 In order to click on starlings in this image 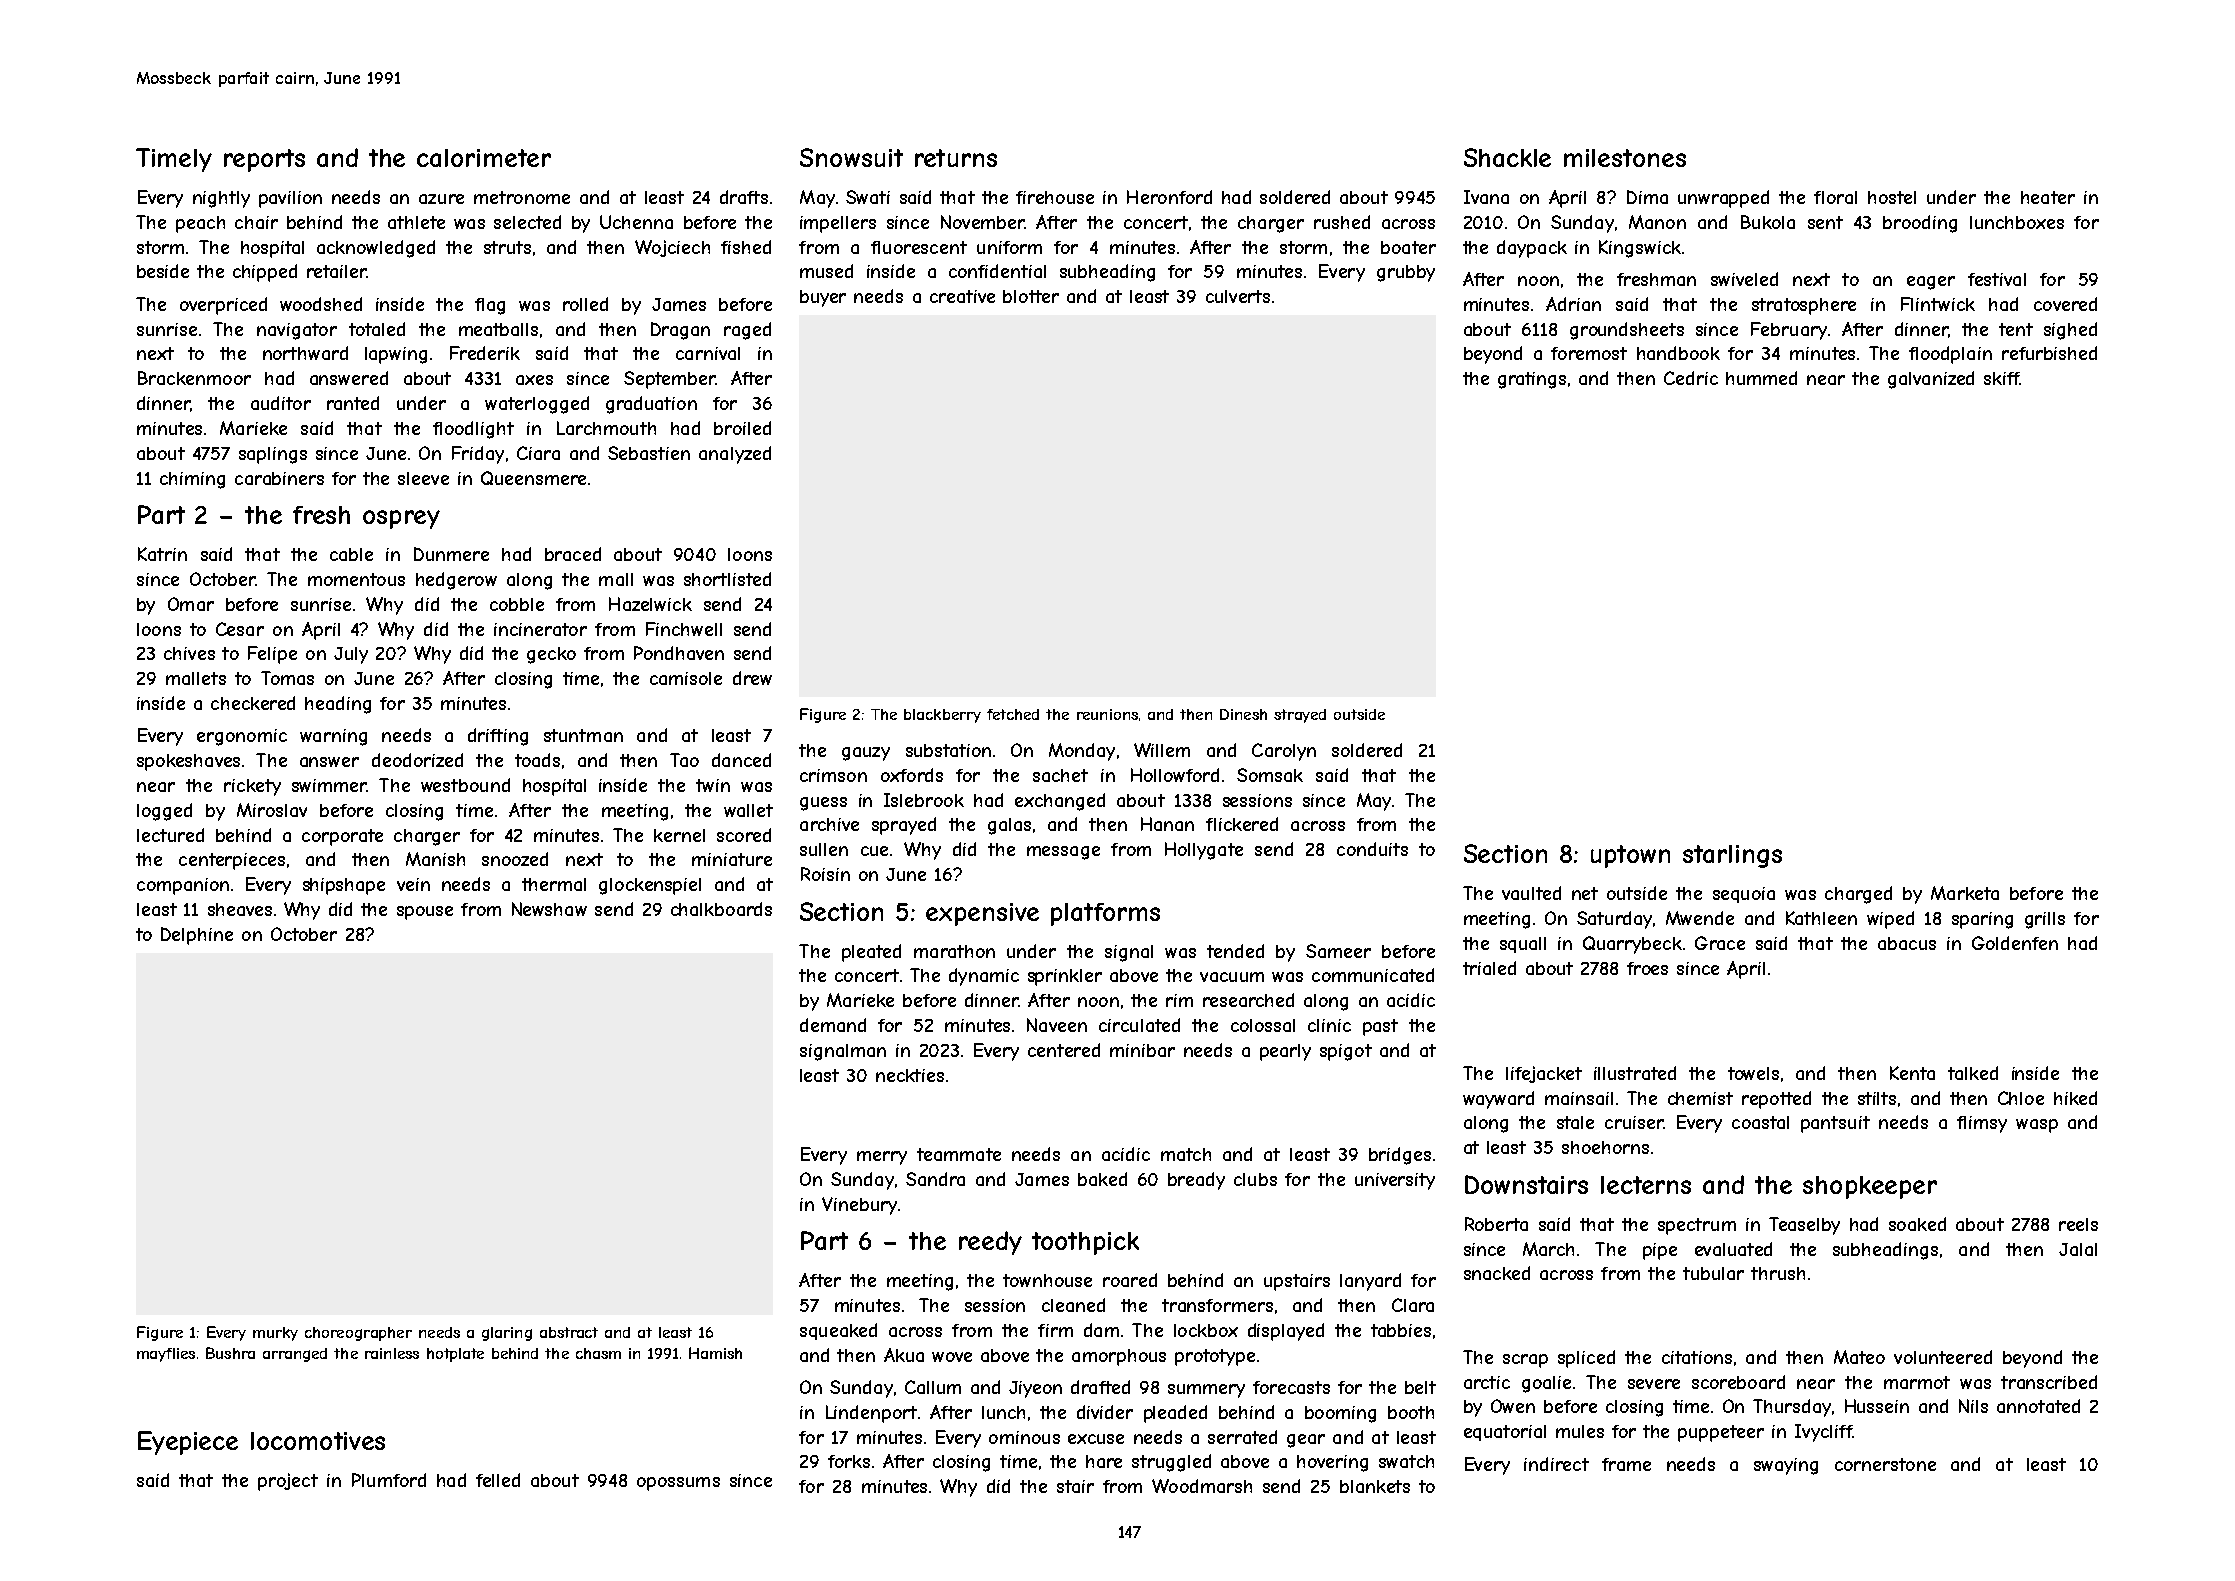, I will do `click(1732, 856)`.
